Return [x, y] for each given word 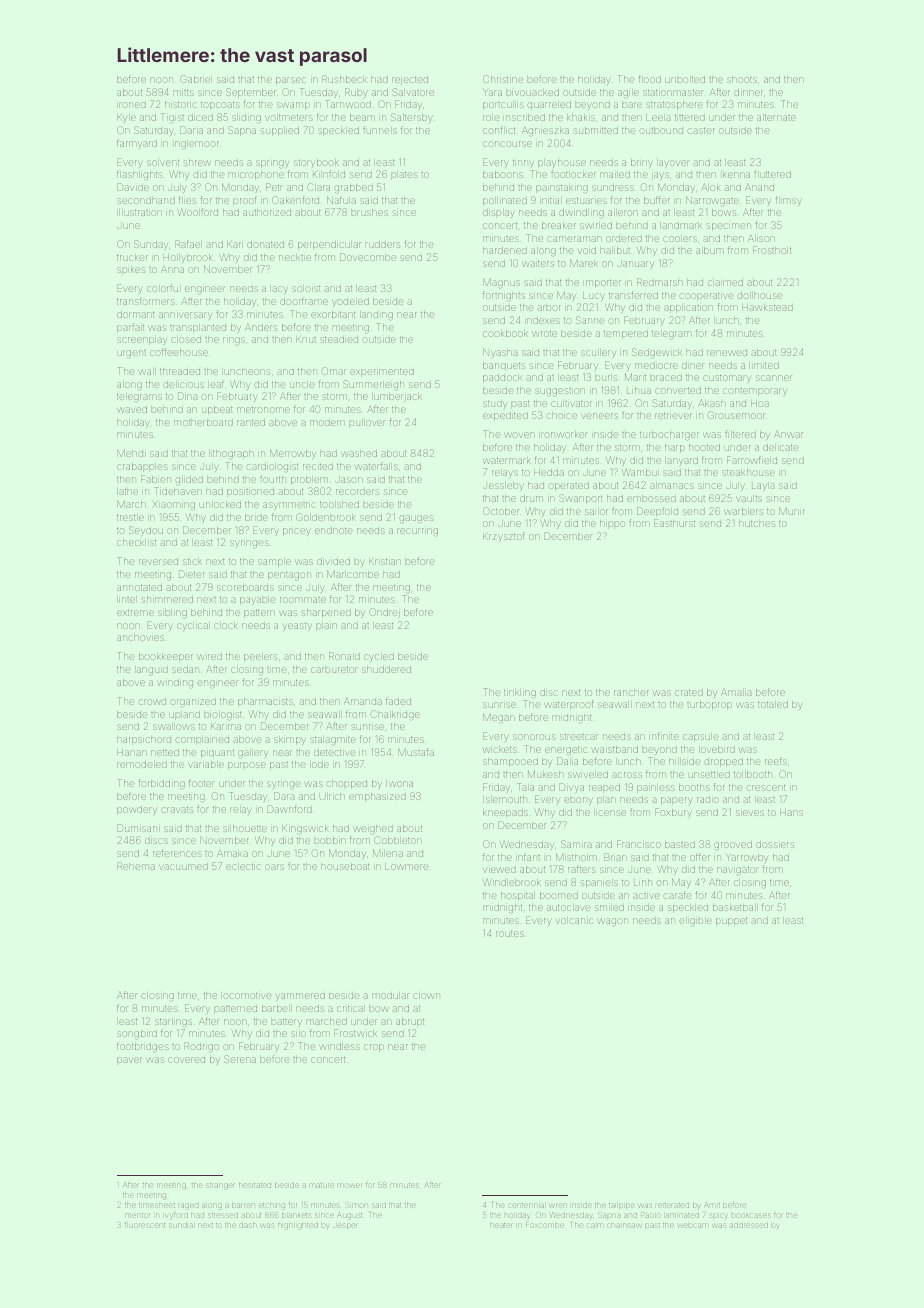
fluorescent [145, 1225]
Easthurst [674, 523]
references [177, 853]
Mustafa [416, 752]
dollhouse [760, 296]
